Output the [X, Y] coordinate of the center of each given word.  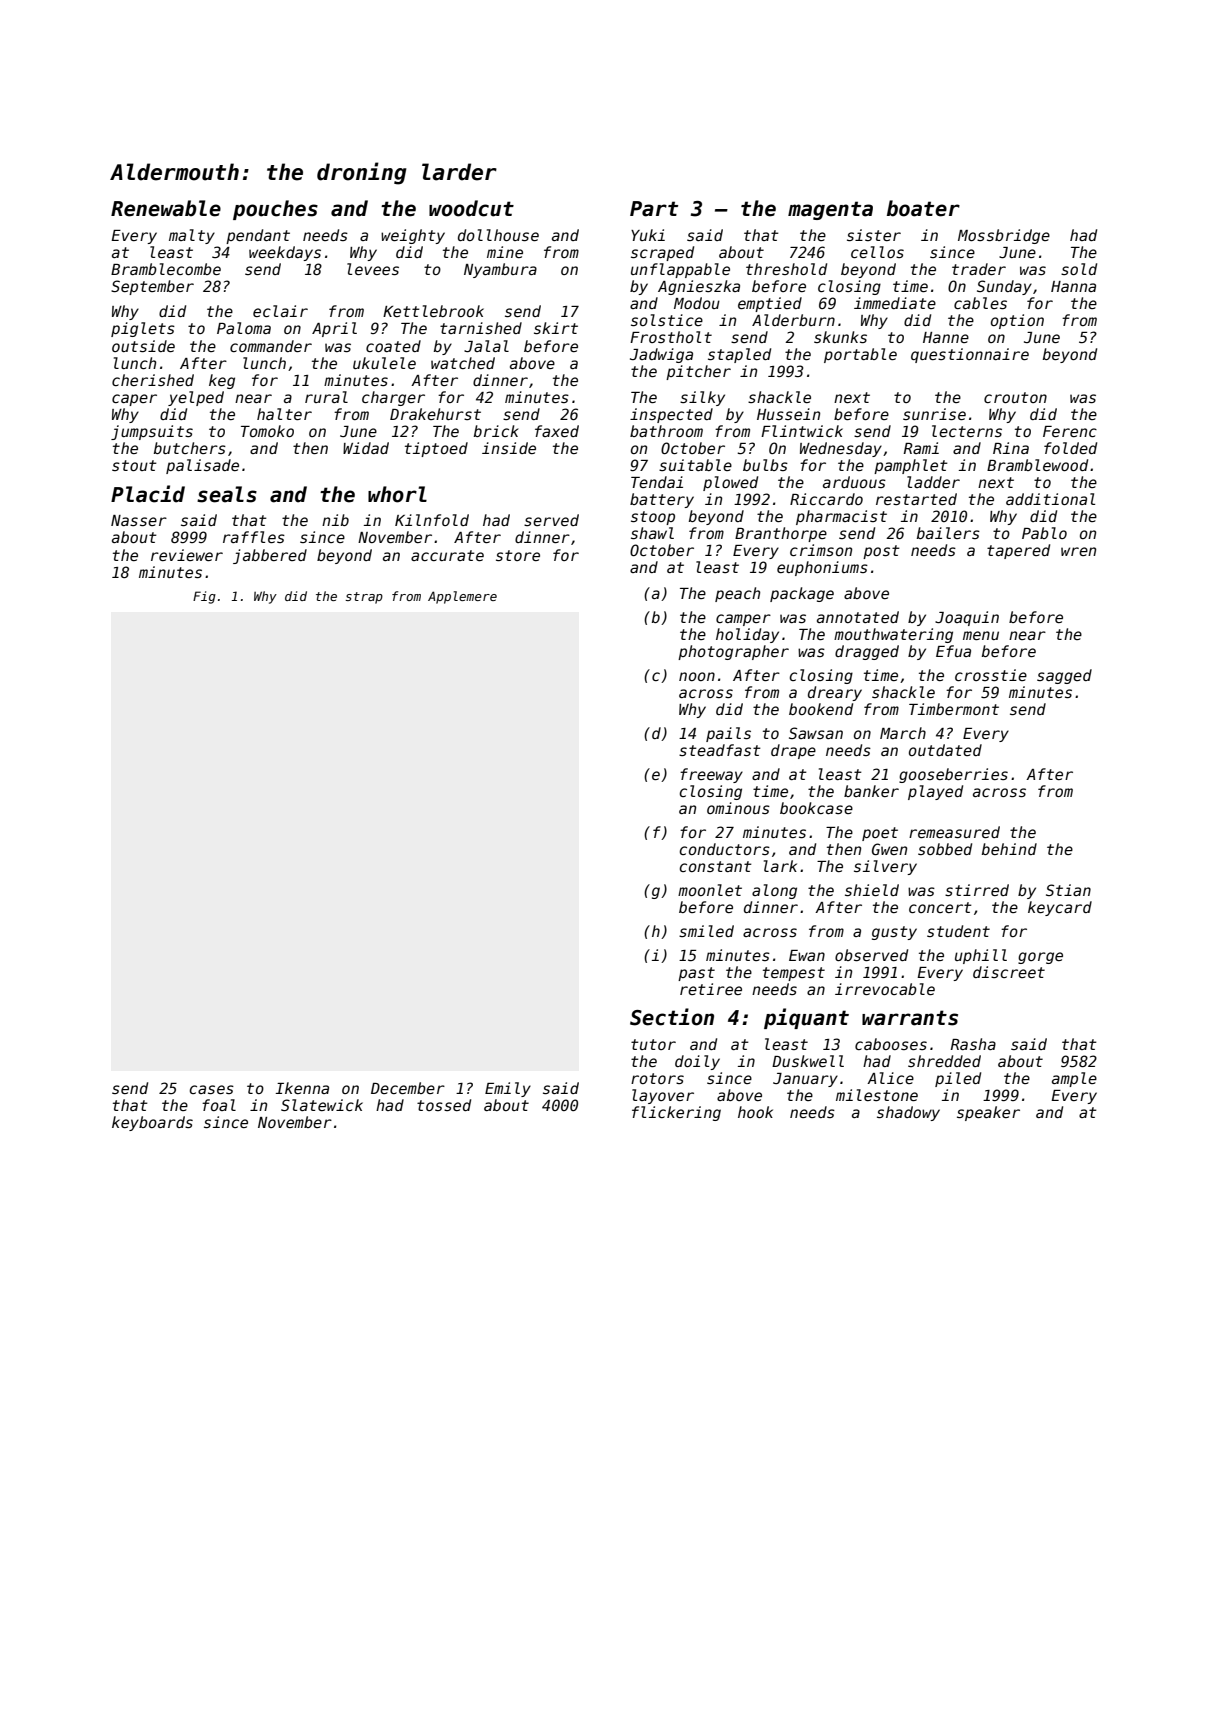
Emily [508, 1089]
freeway [711, 775]
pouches [275, 210]
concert [940, 907]
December [408, 1088]
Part [654, 209]
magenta [830, 210]
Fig [204, 597]
